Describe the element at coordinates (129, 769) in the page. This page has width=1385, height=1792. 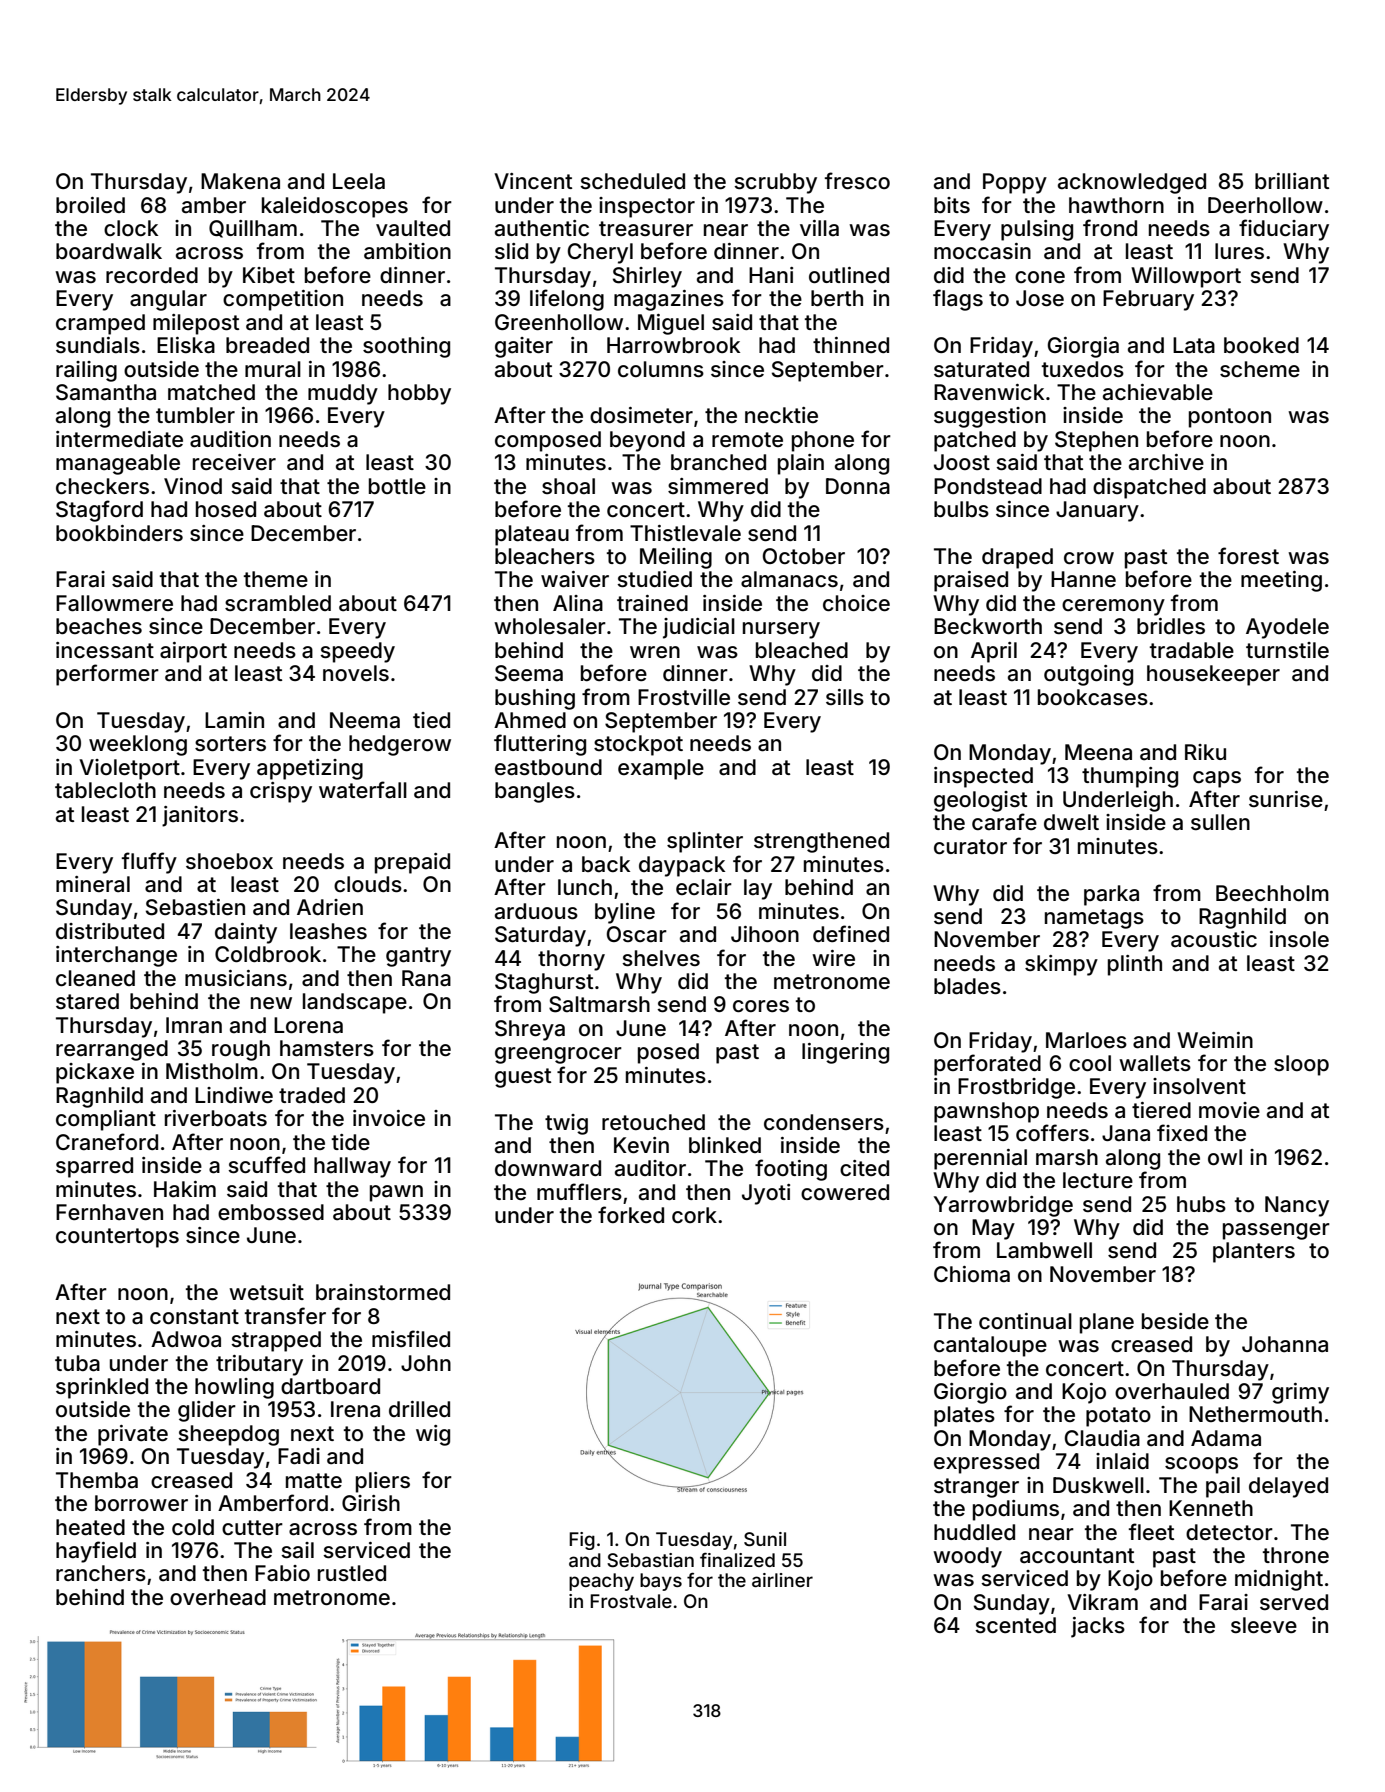
I see `Violetport` at that location.
